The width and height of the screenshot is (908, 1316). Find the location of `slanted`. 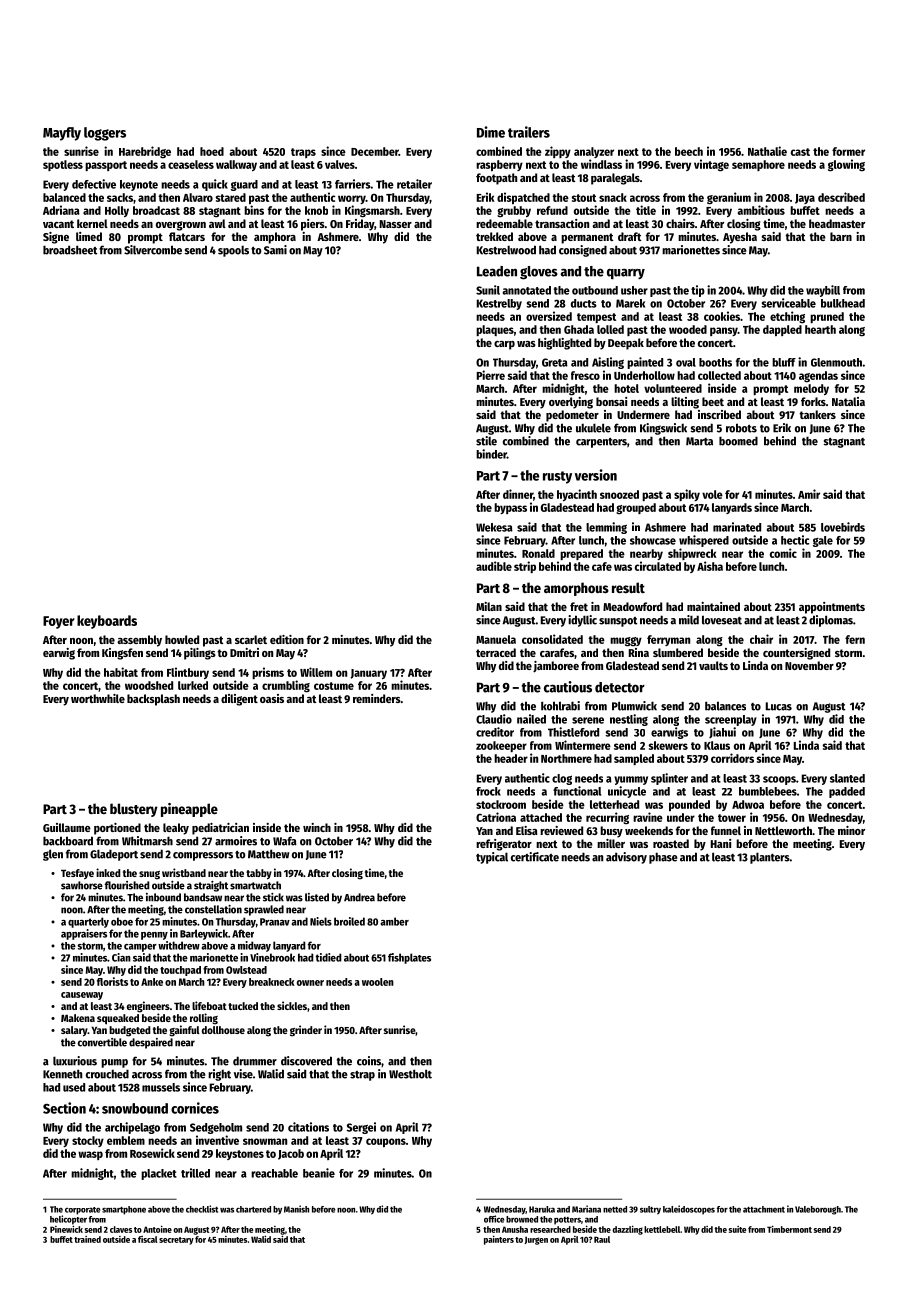

slanted is located at coordinates (847, 778).
